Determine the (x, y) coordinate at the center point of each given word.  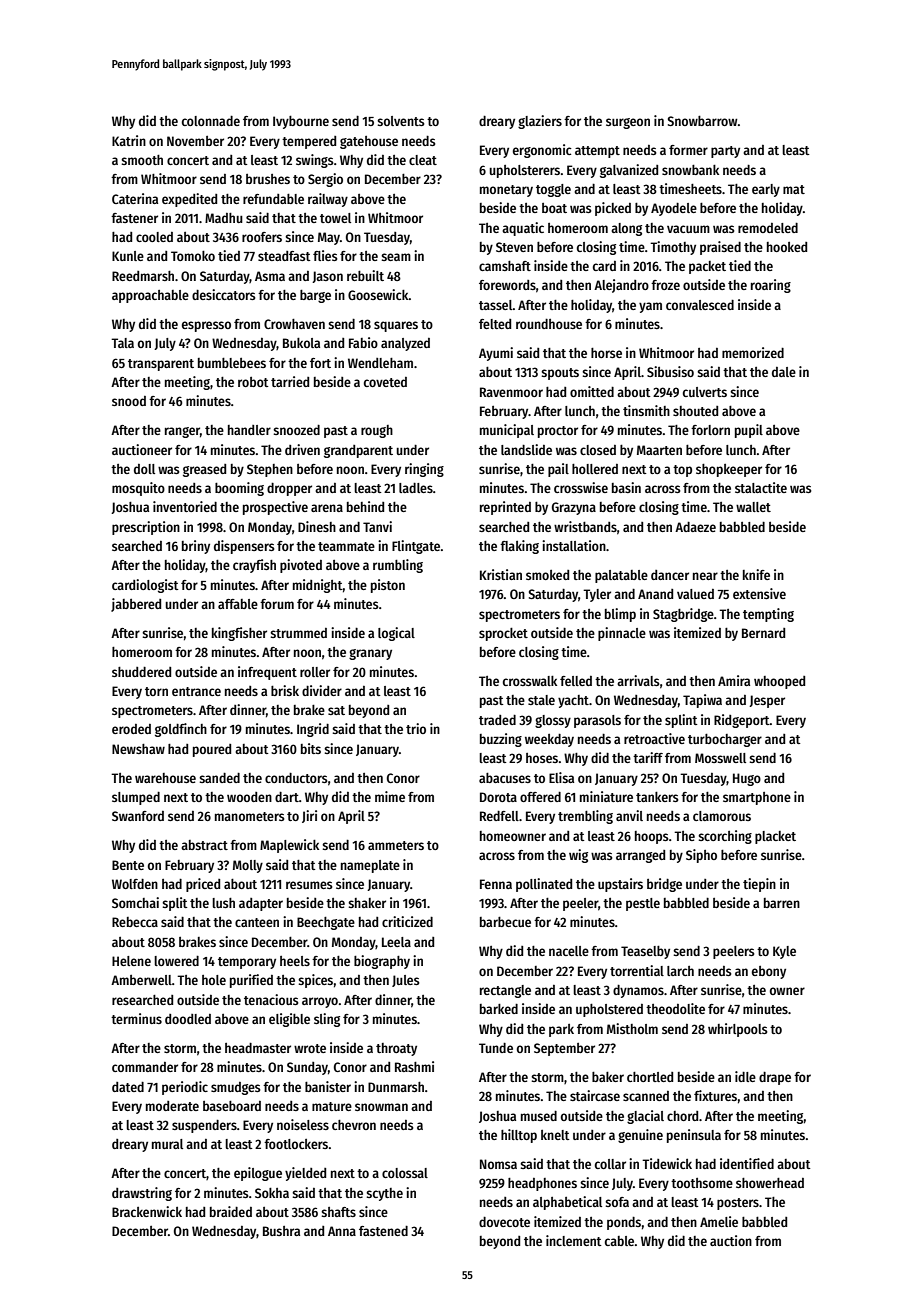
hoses (542, 758)
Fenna (496, 884)
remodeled (768, 228)
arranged (640, 856)
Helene (131, 961)
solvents (401, 121)
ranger (182, 432)
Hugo (747, 779)
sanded (219, 778)
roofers (262, 237)
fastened (383, 1231)
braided (231, 1211)
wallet (753, 507)
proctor (558, 432)
